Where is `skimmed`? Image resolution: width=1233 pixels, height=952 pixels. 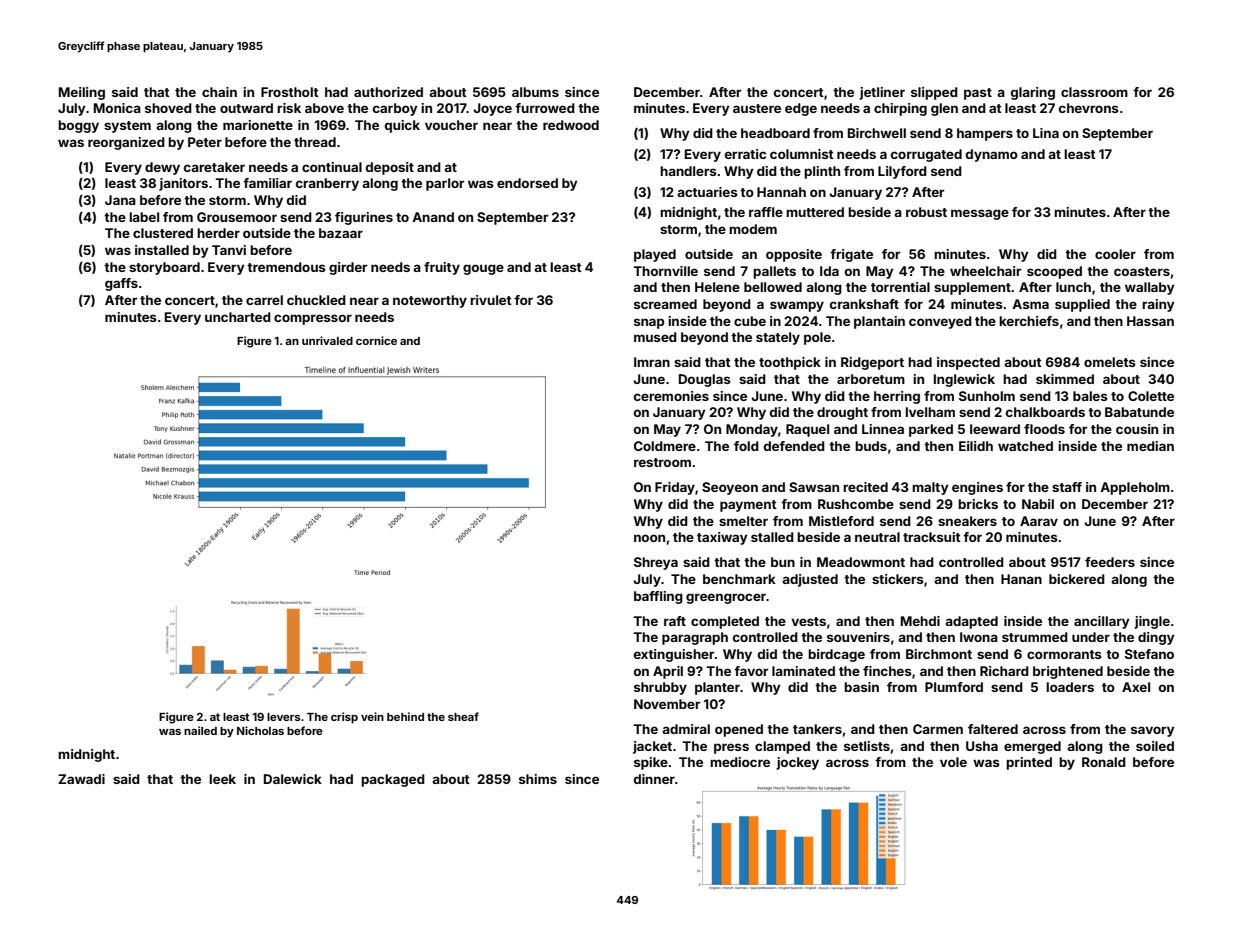
skimmed is located at coordinates (1065, 379).
